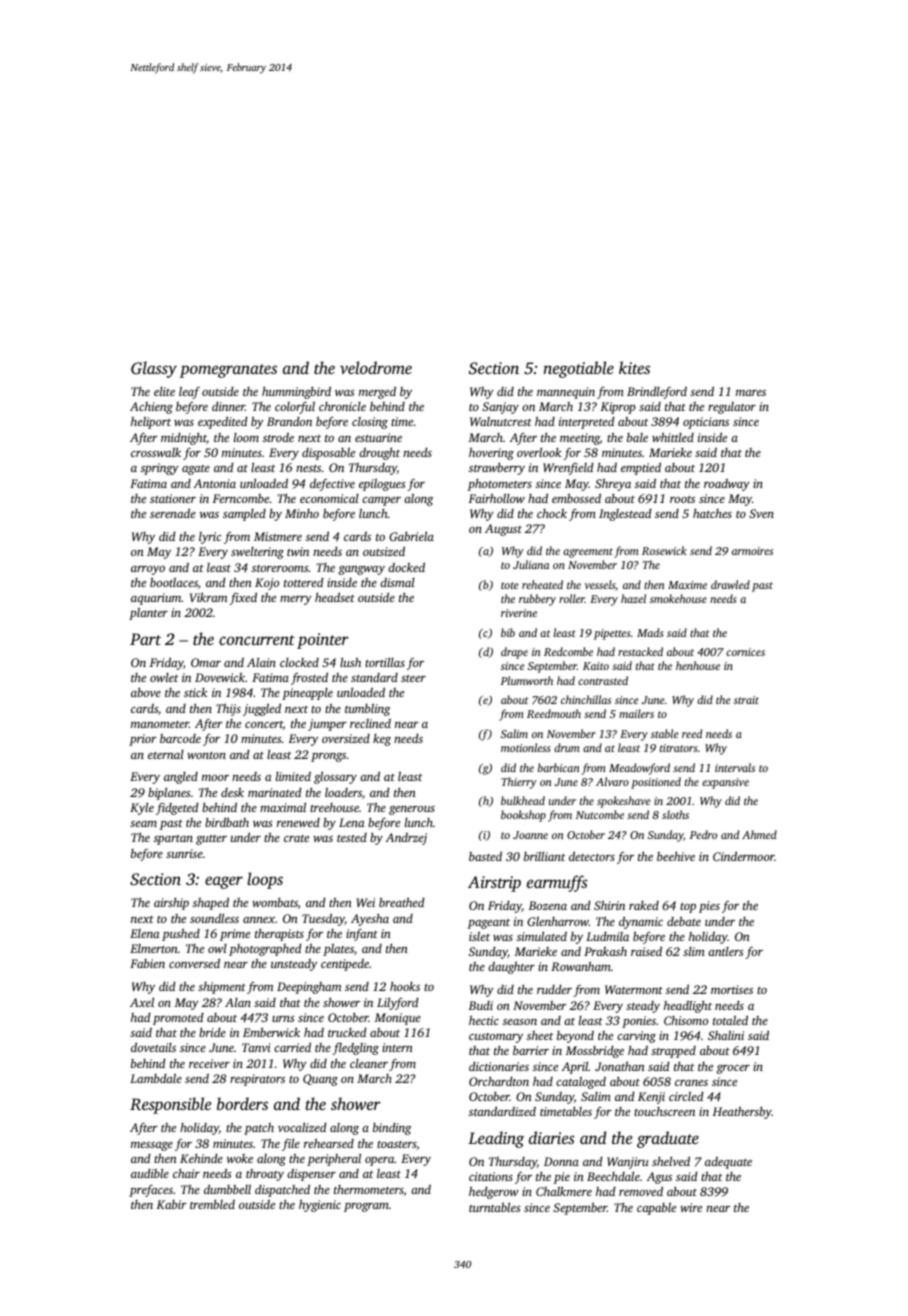  What do you see at coordinates (206, 755) in the screenshot?
I see `wonton` at bounding box center [206, 755].
